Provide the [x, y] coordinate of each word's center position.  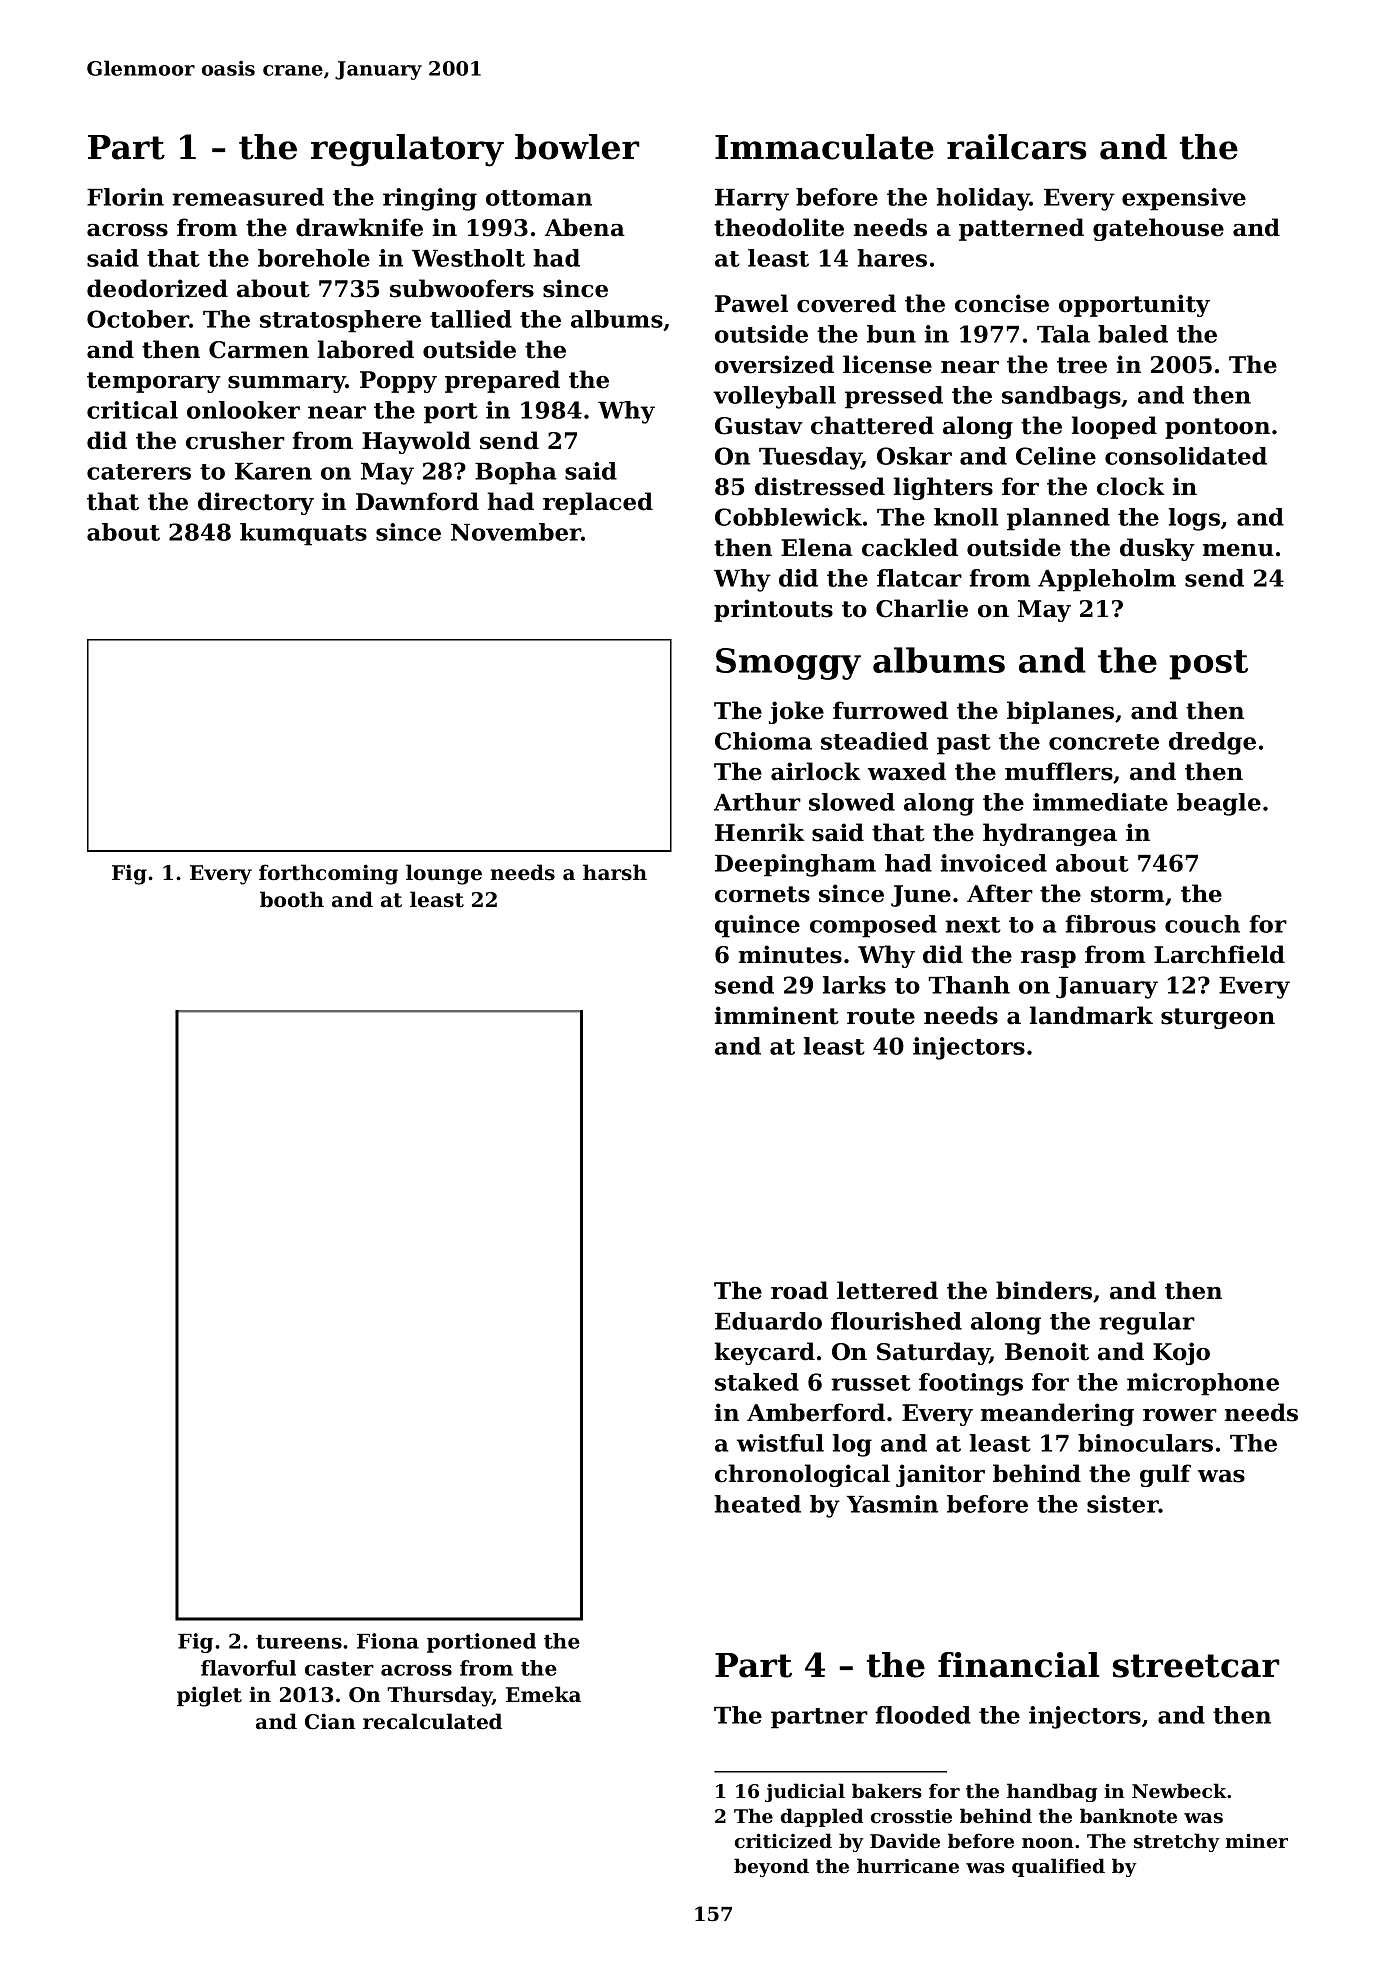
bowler [577, 147]
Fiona [388, 1641]
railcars [1016, 147]
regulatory [407, 150]
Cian [330, 1721]
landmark [1091, 1015]
